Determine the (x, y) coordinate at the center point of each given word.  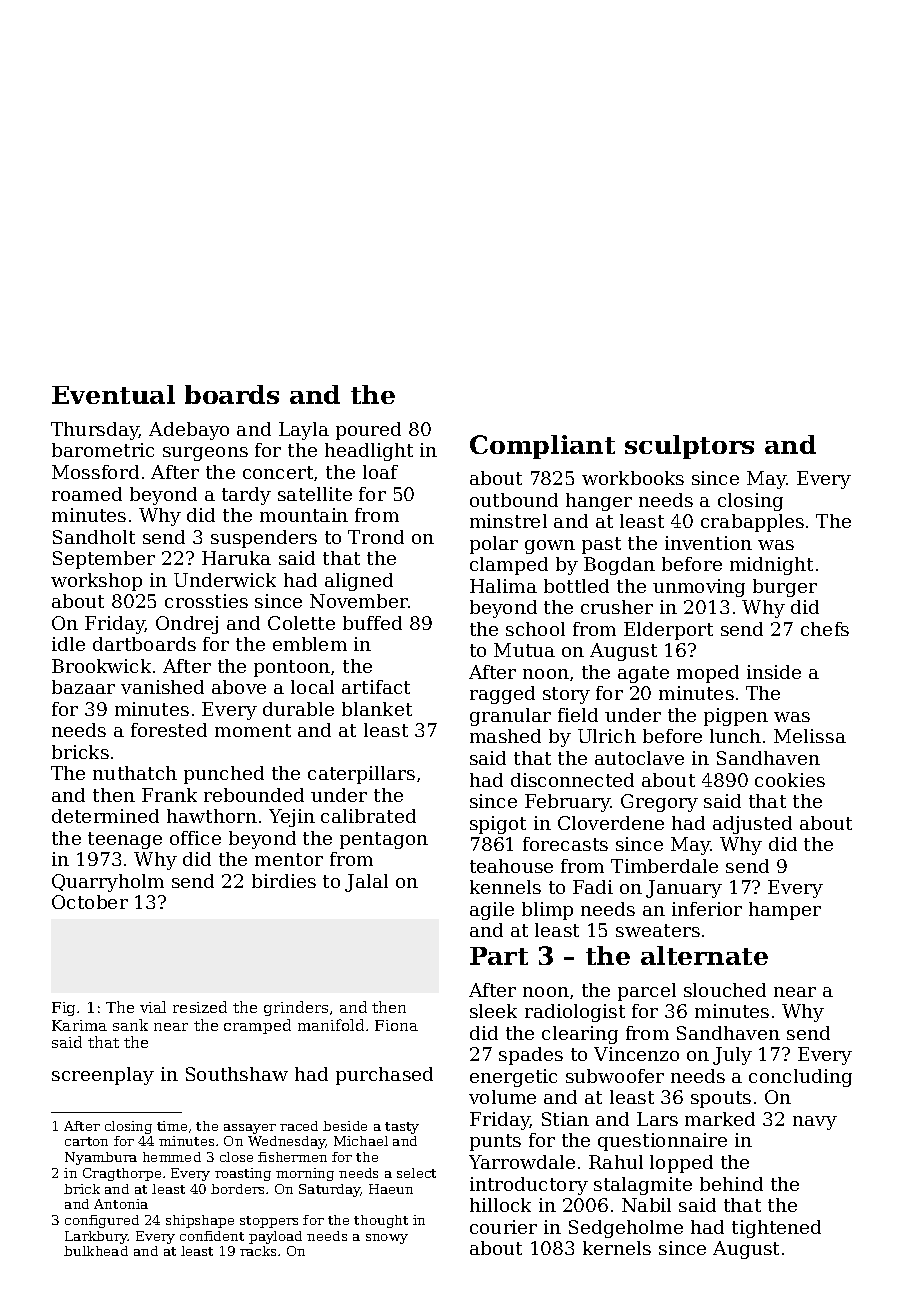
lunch (735, 736)
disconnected (572, 780)
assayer (250, 1129)
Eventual (113, 394)
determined (105, 816)
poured (368, 431)
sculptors (689, 447)
